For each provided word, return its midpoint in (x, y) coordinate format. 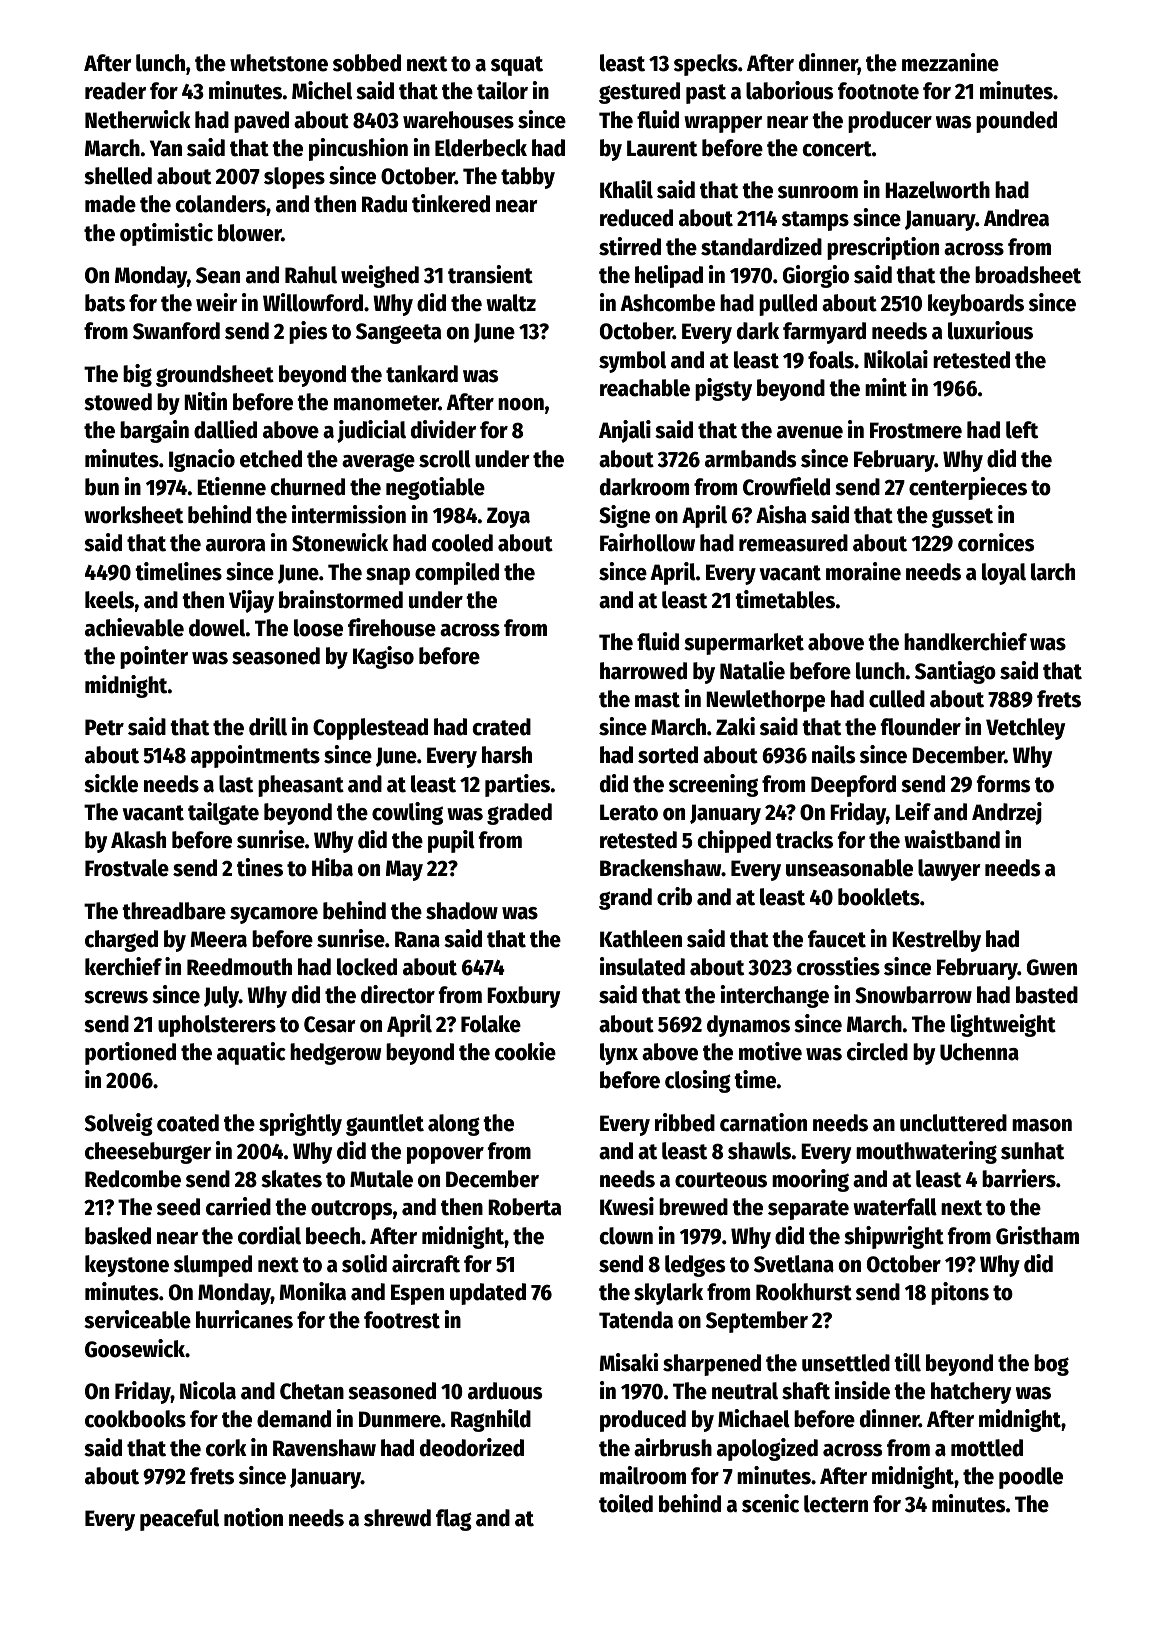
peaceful (179, 1520)
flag (454, 1520)
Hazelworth (937, 190)
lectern (836, 1504)
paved (261, 122)
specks (706, 65)
